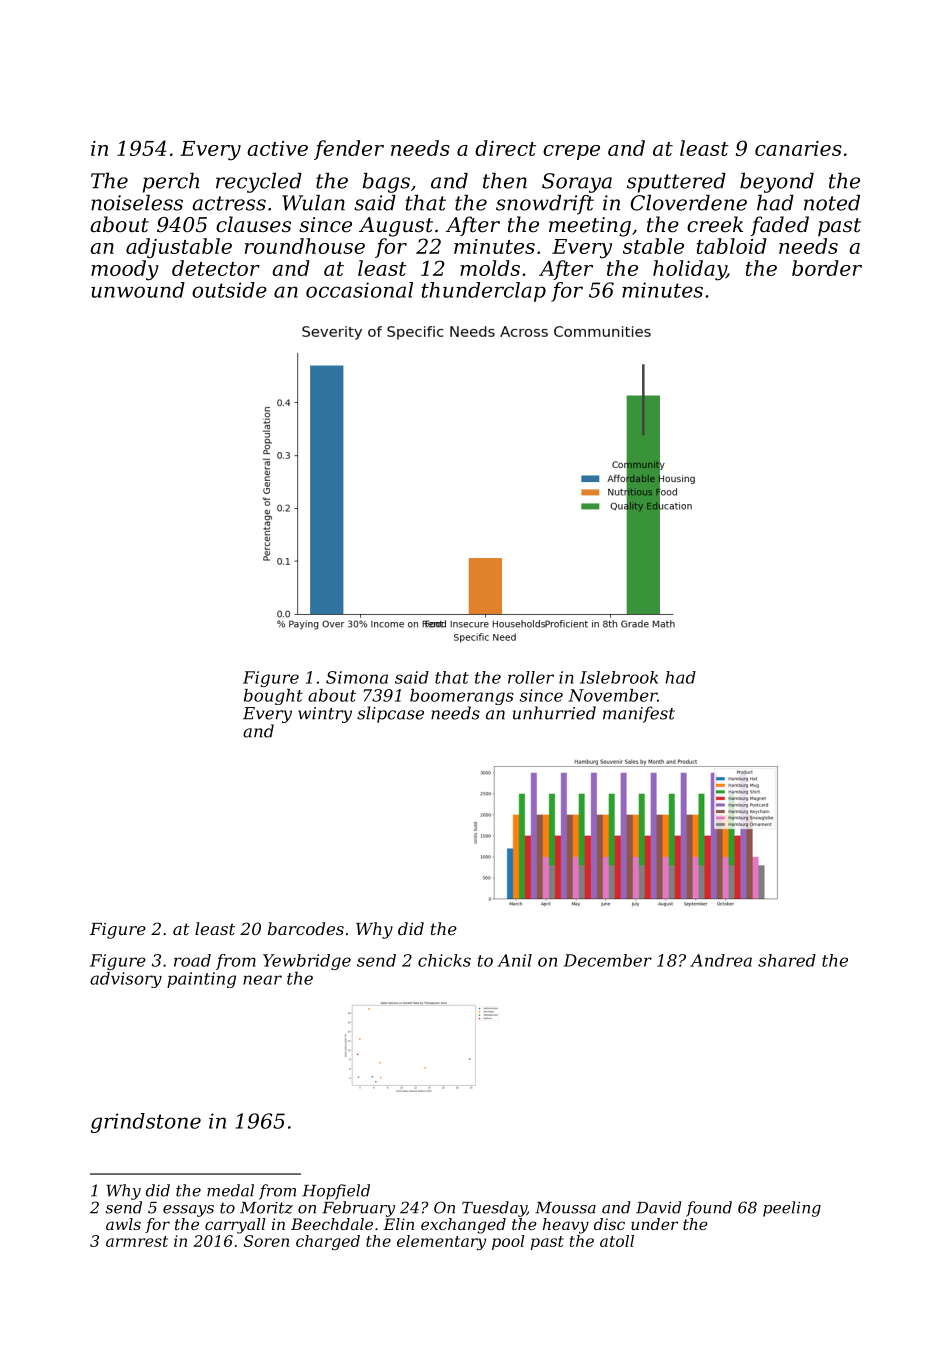 The image size is (951, 1349). I want to click on Hopfield, so click(336, 1192).
